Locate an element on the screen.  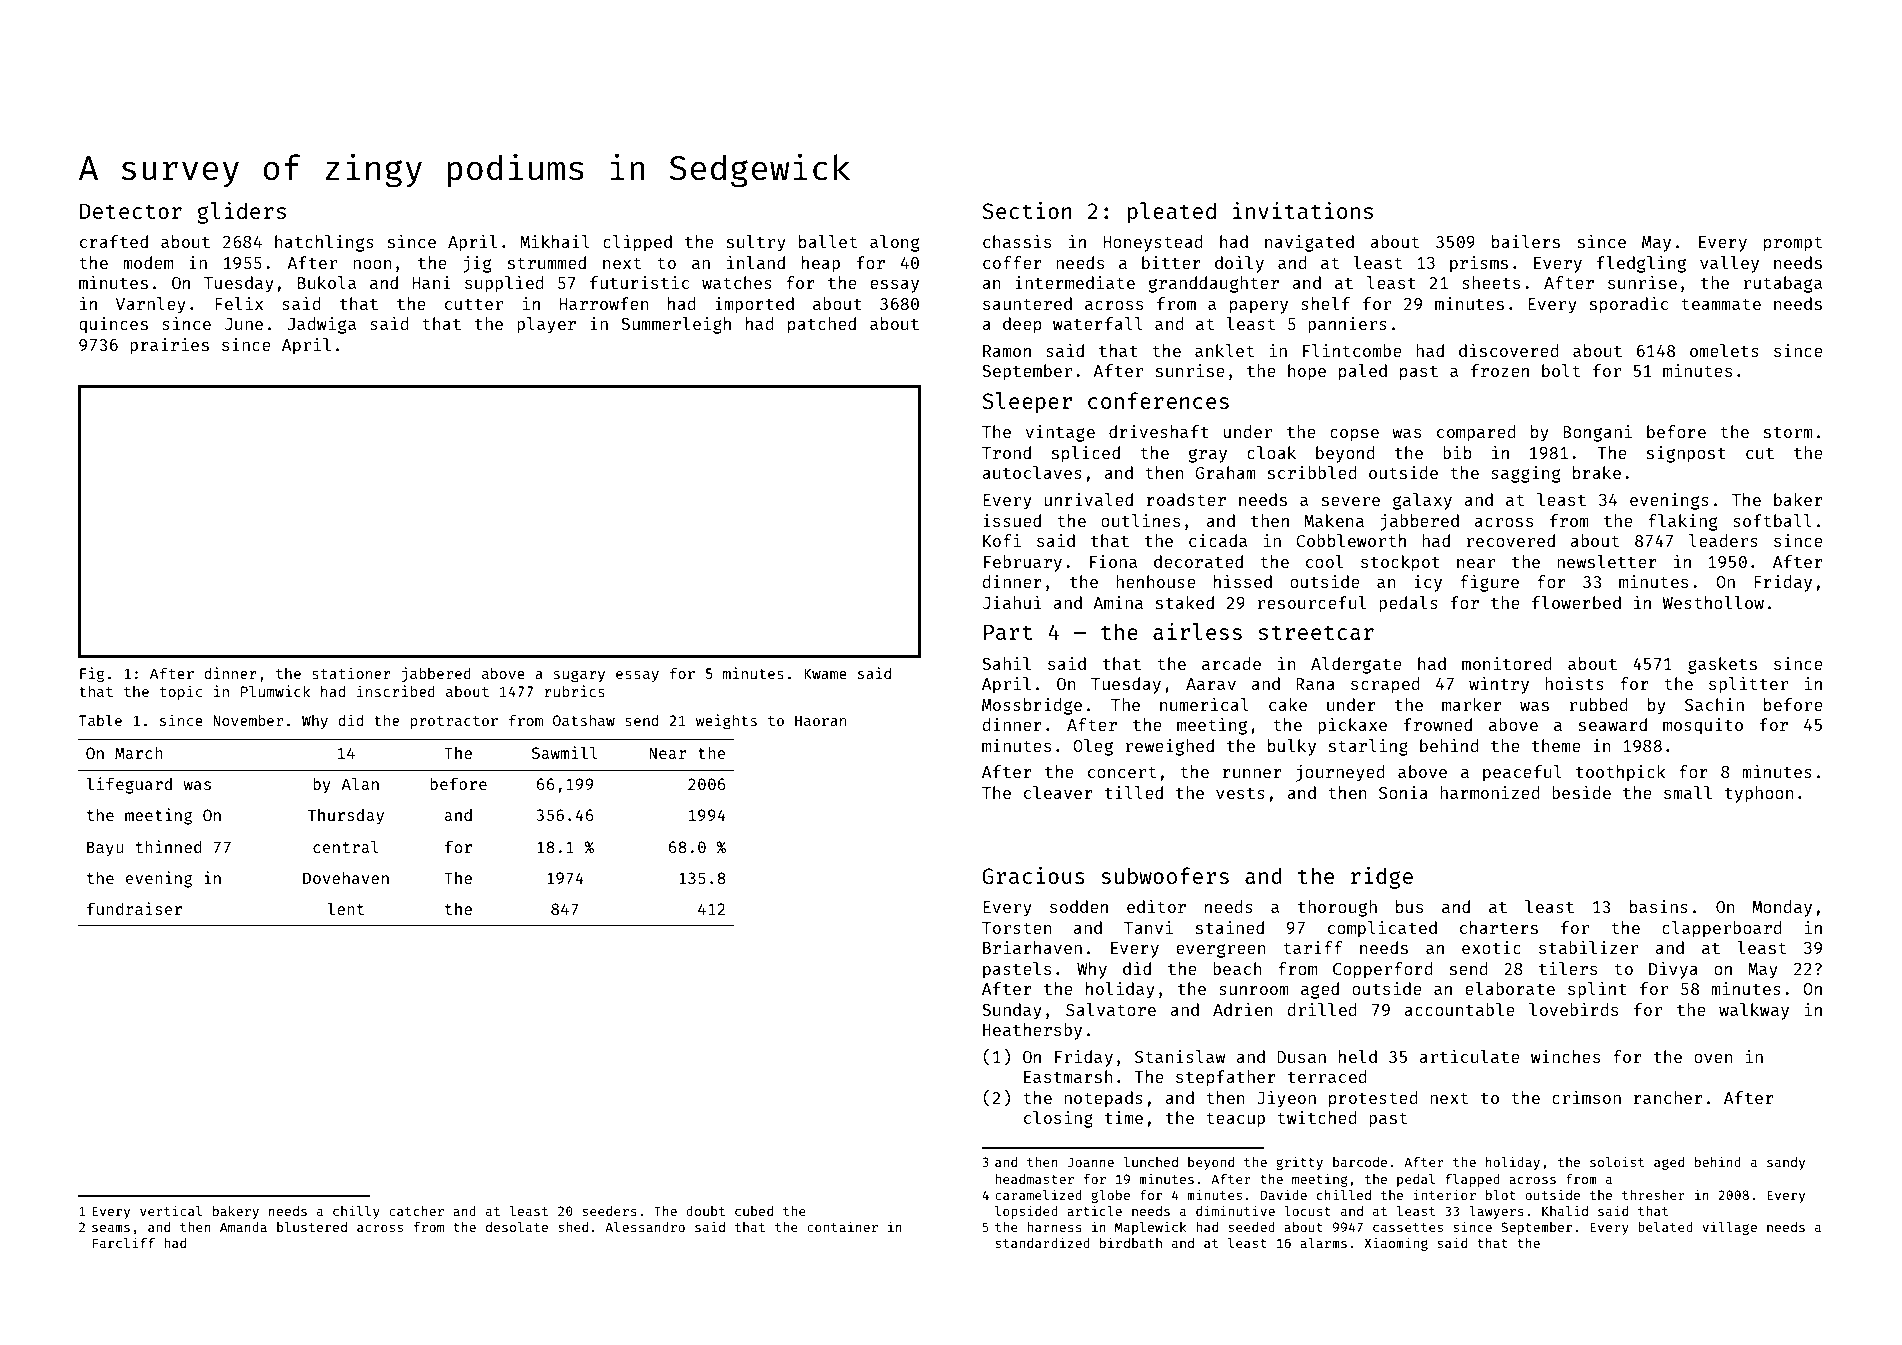
Kwame is located at coordinates (825, 673).
